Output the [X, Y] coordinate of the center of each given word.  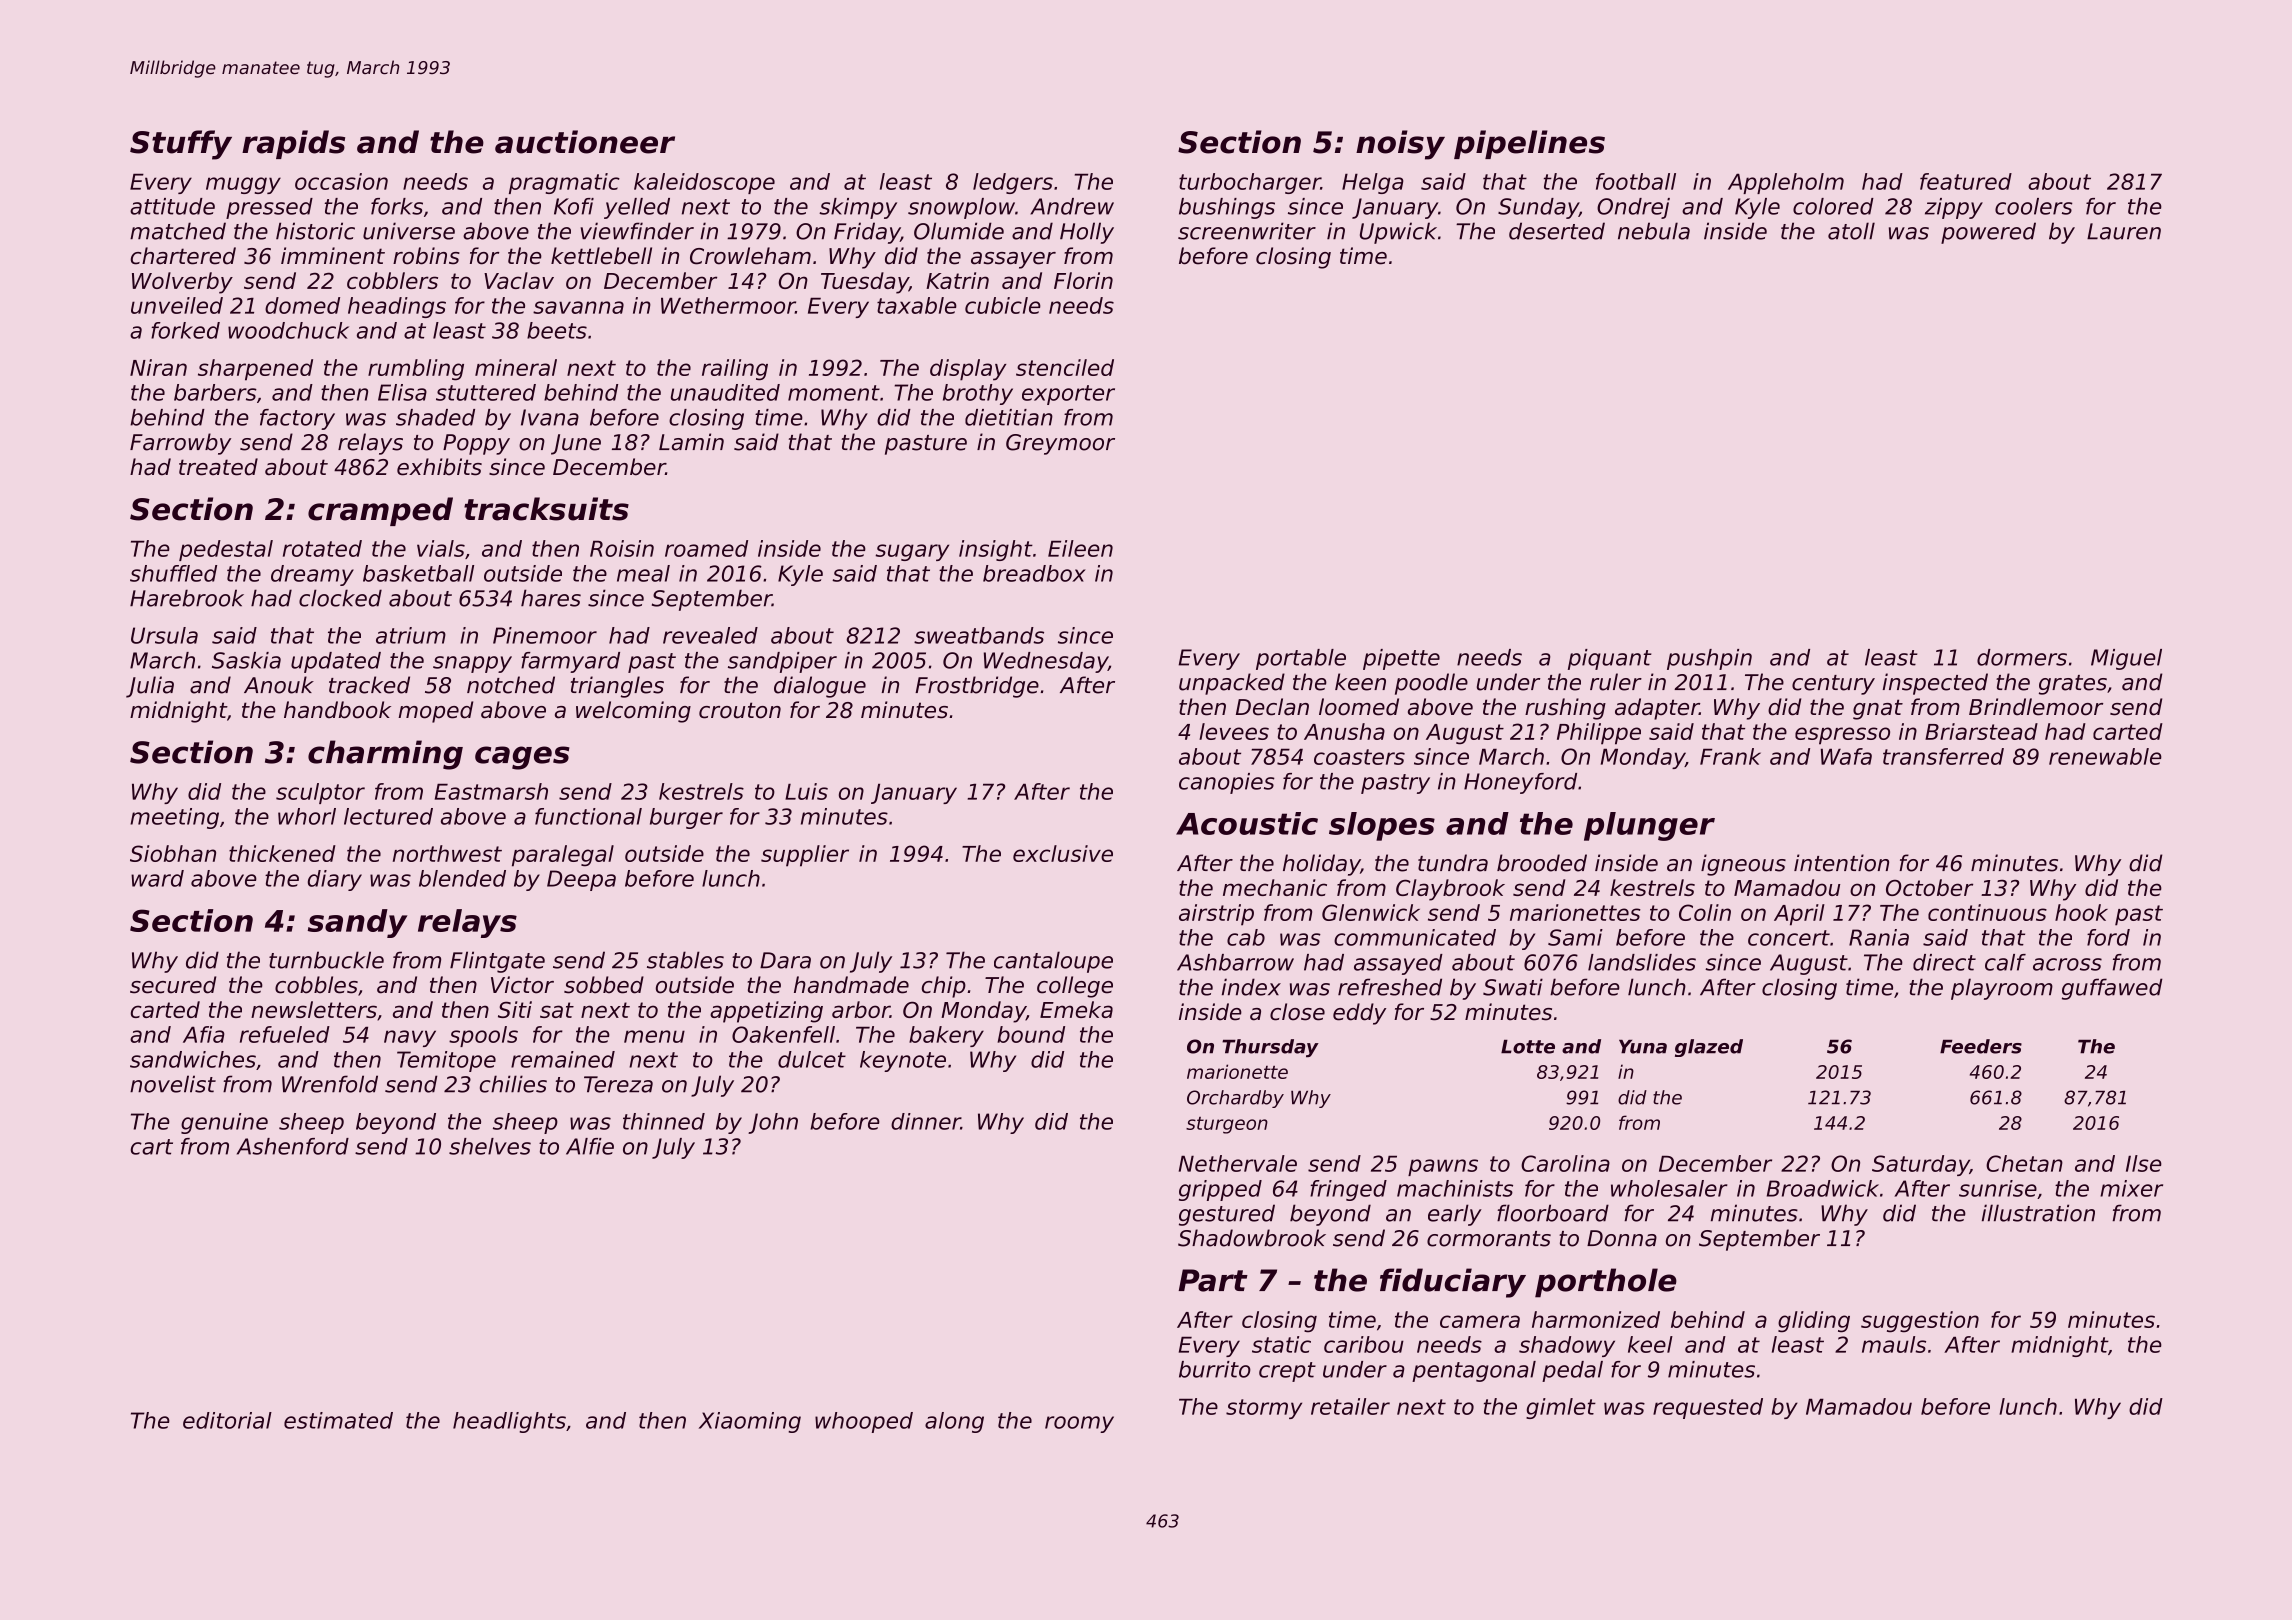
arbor [861, 1009]
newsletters [314, 1009]
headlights [509, 1422]
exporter [1068, 395]
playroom [2002, 989]
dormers [2022, 657]
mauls [1894, 1344]
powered [1988, 233]
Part [1213, 1280]
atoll [1851, 231]
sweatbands [979, 635]
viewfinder [637, 231]
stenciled [1065, 367]
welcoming [633, 712]
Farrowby [180, 444]
